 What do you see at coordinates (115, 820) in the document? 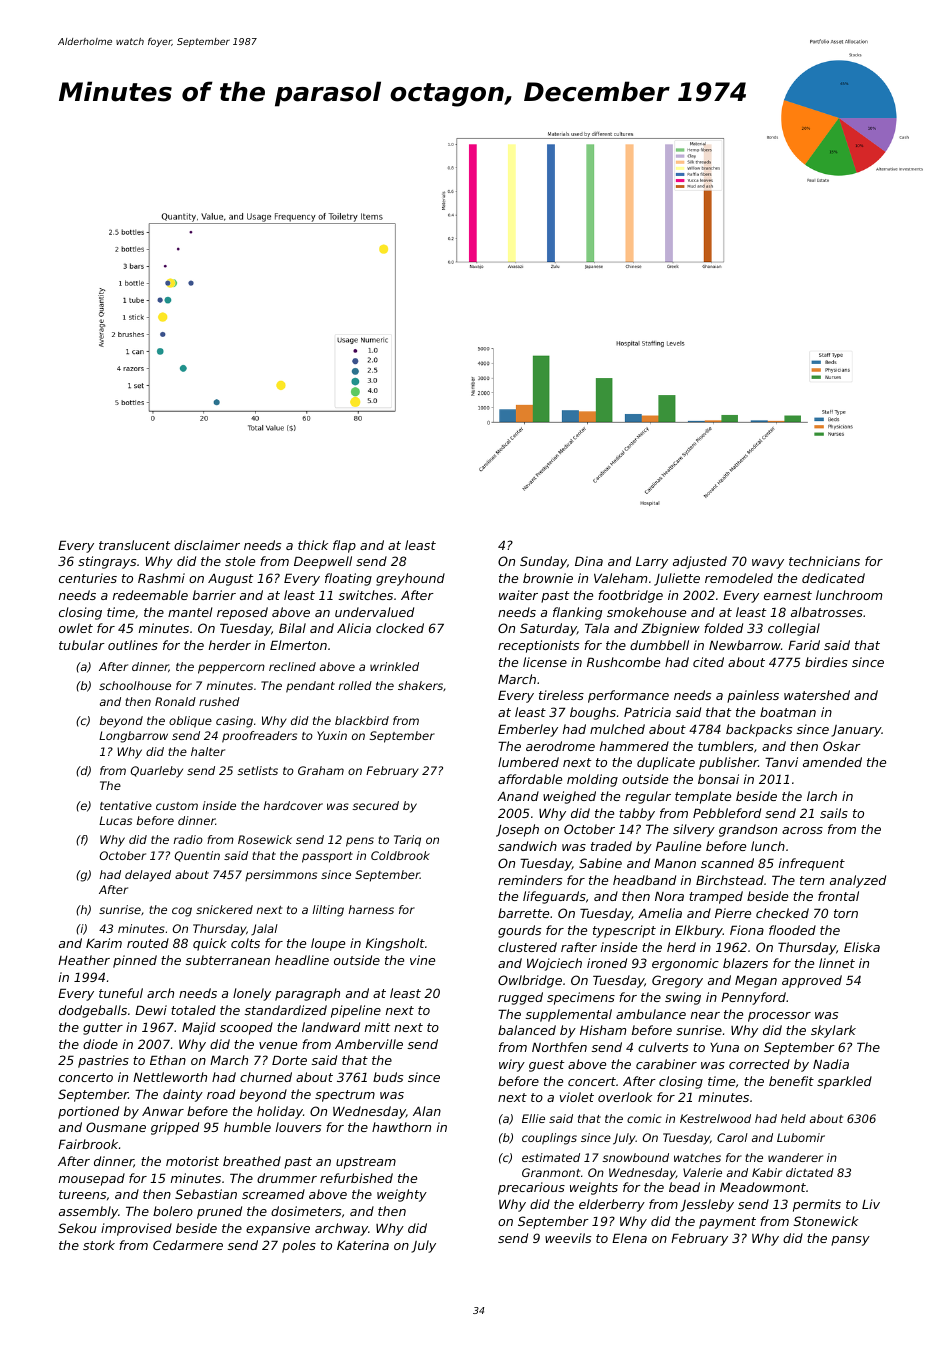
I see `Lucas` at bounding box center [115, 820].
